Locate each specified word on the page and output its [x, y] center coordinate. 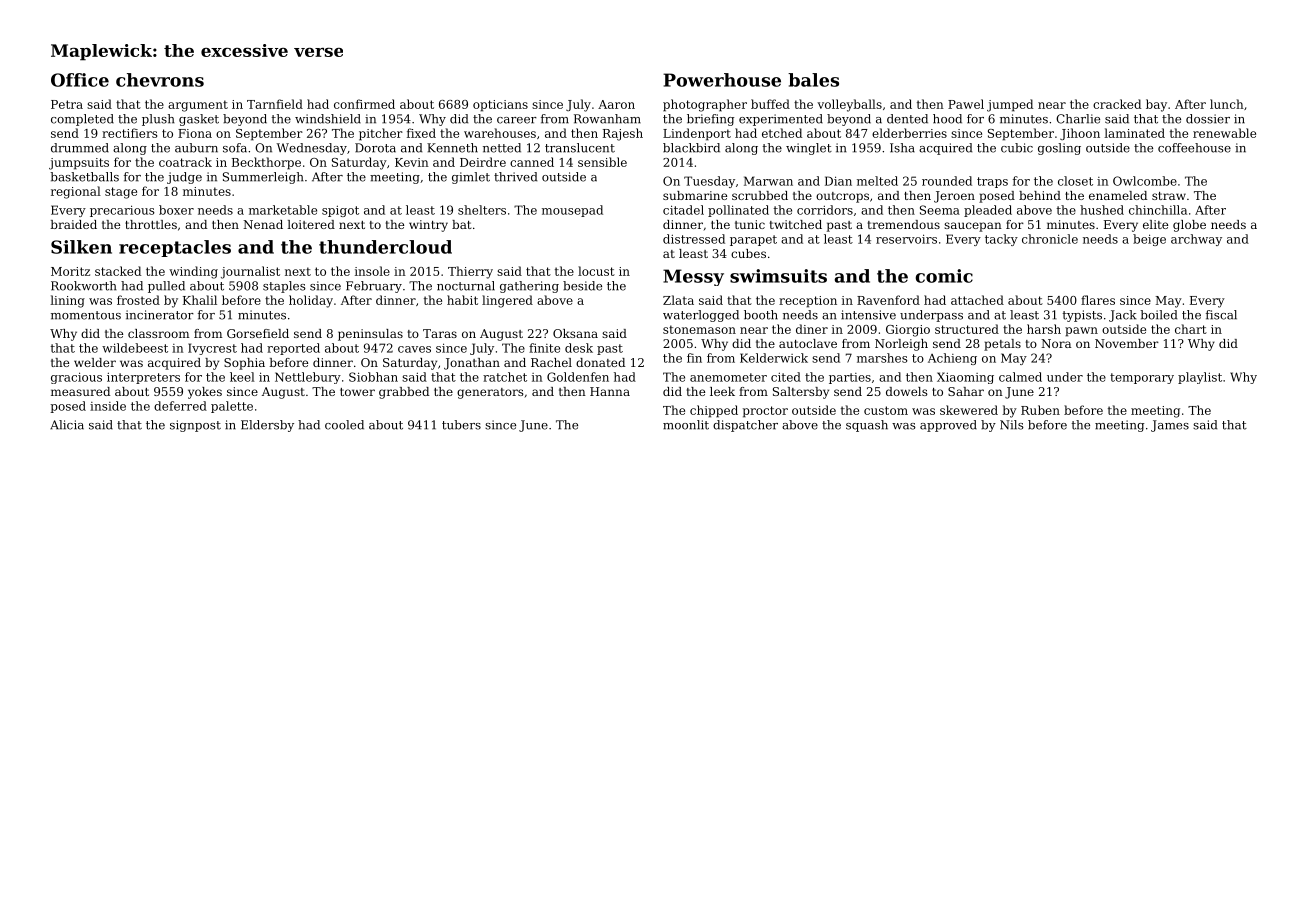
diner [812, 329]
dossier [1208, 119]
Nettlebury [308, 378]
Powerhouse [722, 80]
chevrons [160, 80]
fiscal [1221, 315]
